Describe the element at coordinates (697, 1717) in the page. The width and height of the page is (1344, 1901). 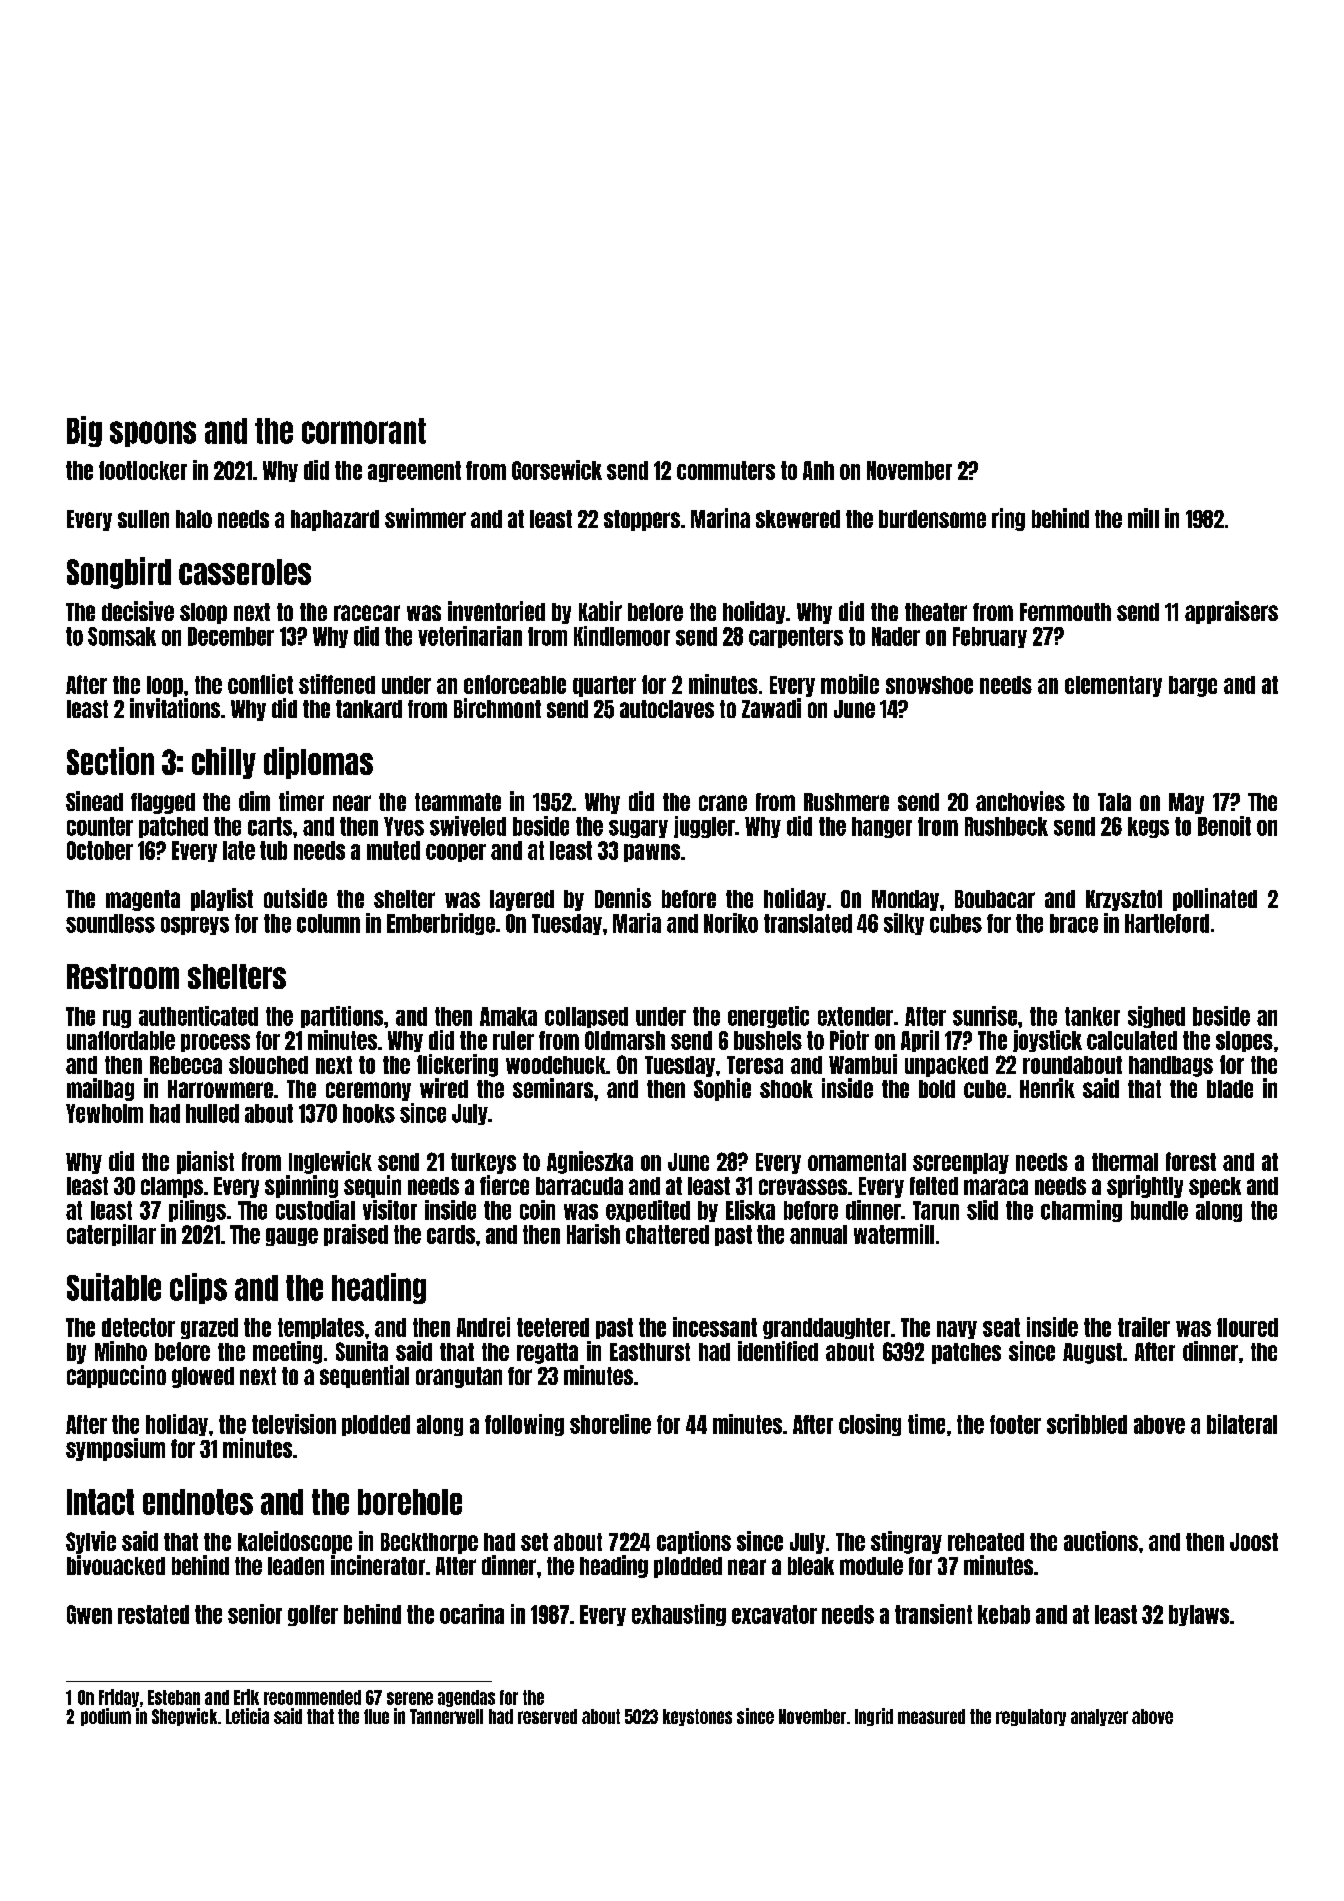
I see `keystones` at that location.
